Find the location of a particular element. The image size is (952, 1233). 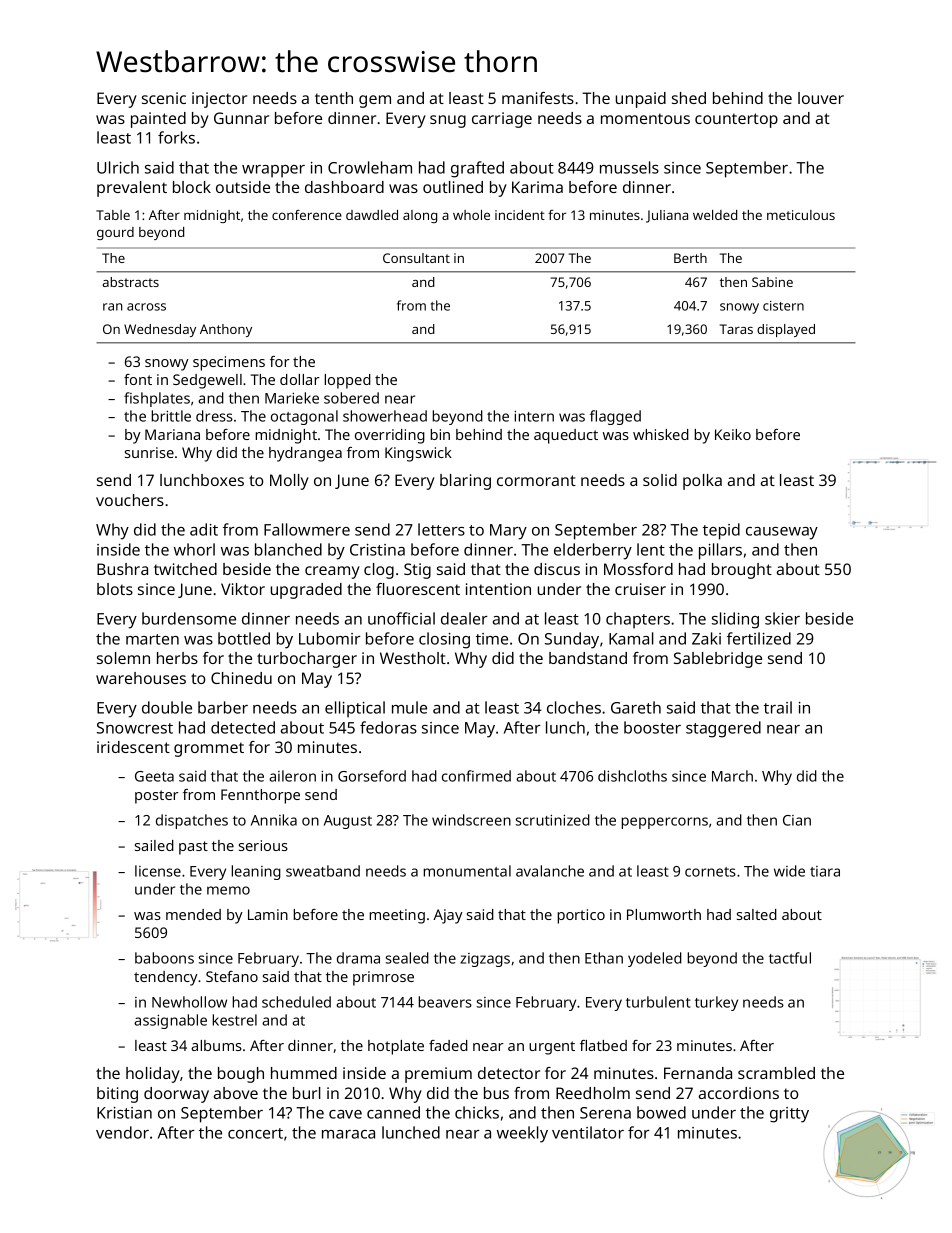

dollar is located at coordinates (300, 379).
